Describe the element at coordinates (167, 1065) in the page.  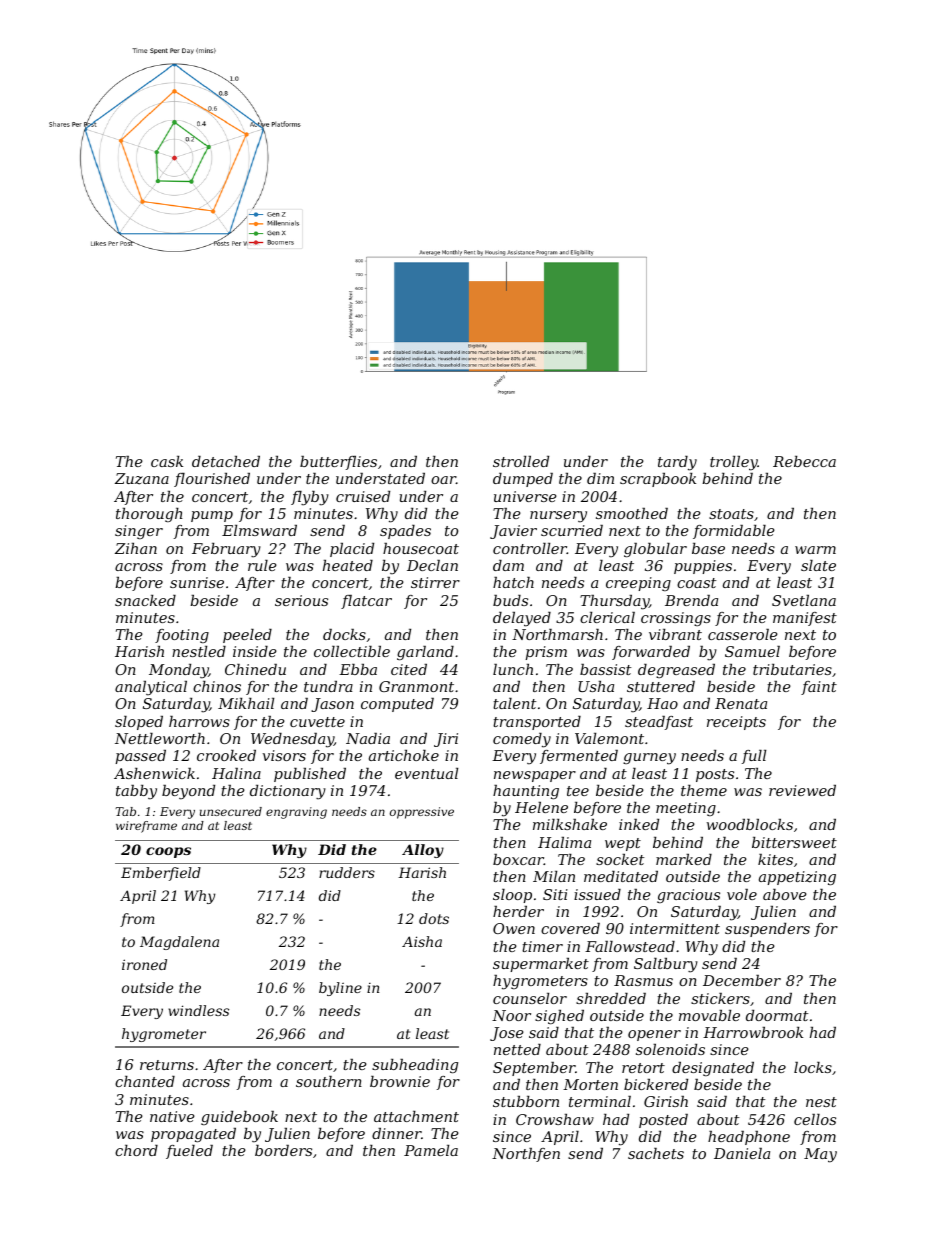
I see `returns` at that location.
